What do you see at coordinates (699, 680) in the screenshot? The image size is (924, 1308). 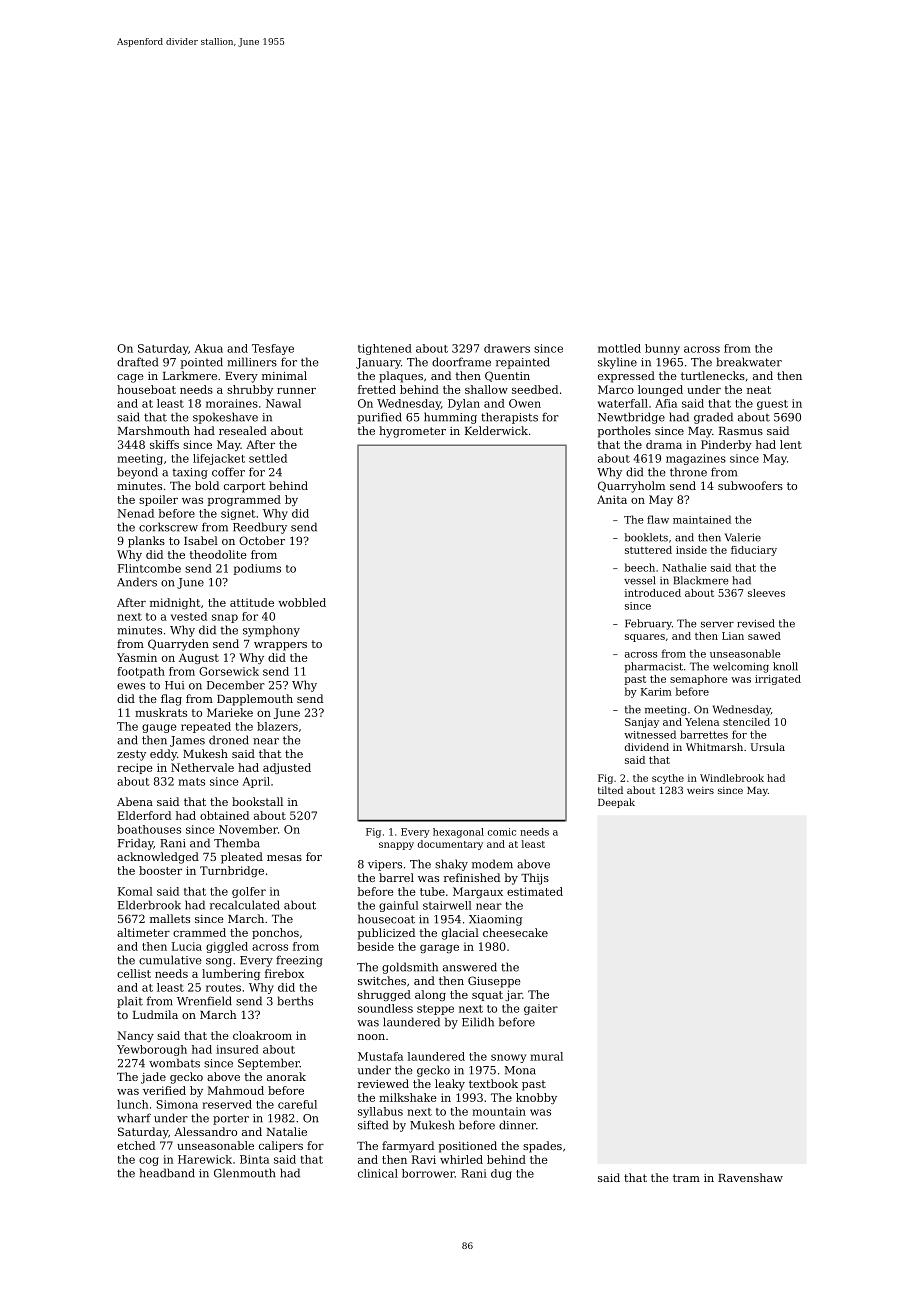 I see `semaphore` at bounding box center [699, 680].
